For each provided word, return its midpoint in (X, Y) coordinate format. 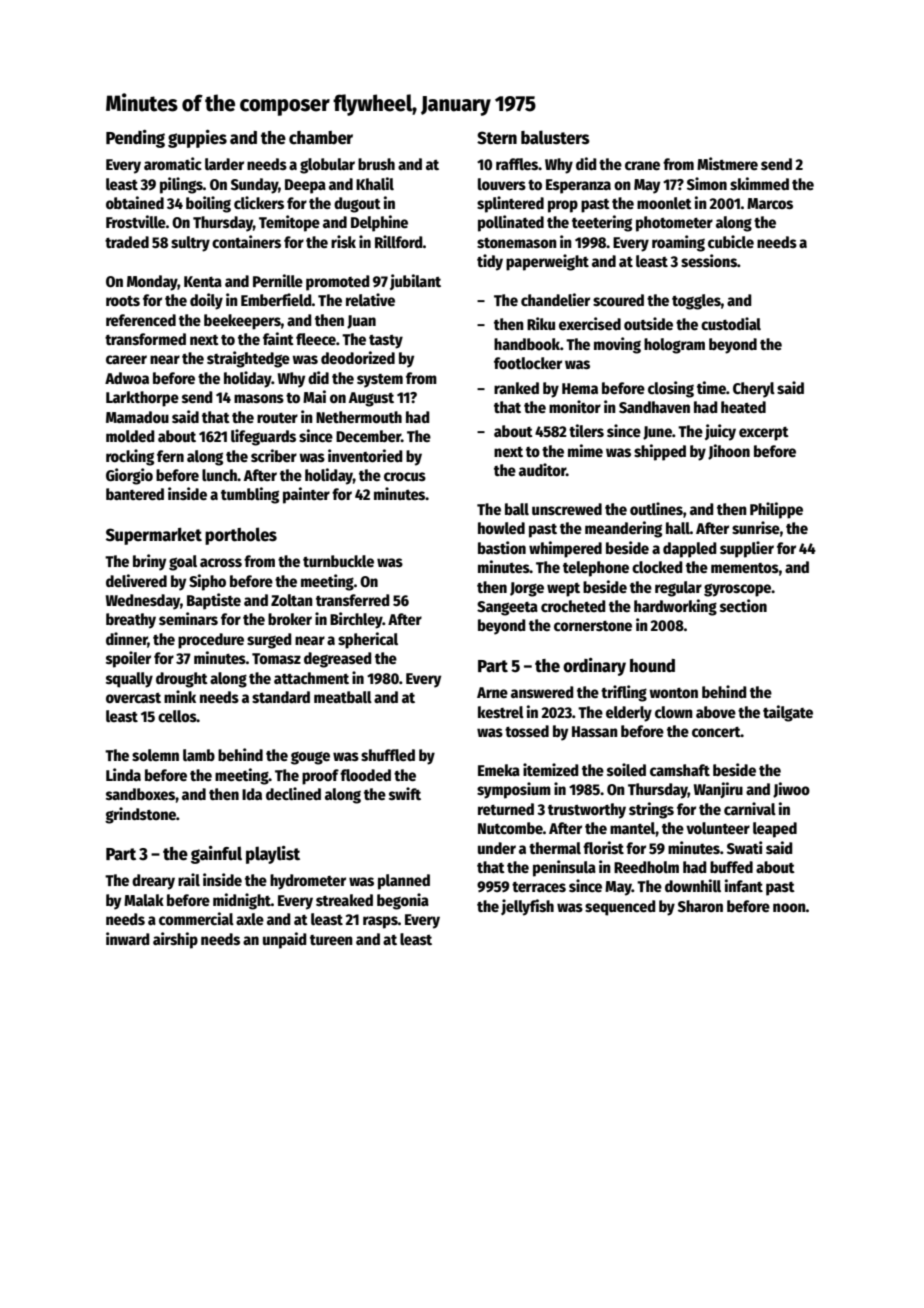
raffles (517, 164)
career (126, 360)
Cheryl (754, 390)
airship (175, 940)
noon (789, 908)
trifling (624, 693)
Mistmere (727, 163)
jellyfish (527, 907)
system (380, 381)
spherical (368, 640)
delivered (136, 581)
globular (327, 166)
